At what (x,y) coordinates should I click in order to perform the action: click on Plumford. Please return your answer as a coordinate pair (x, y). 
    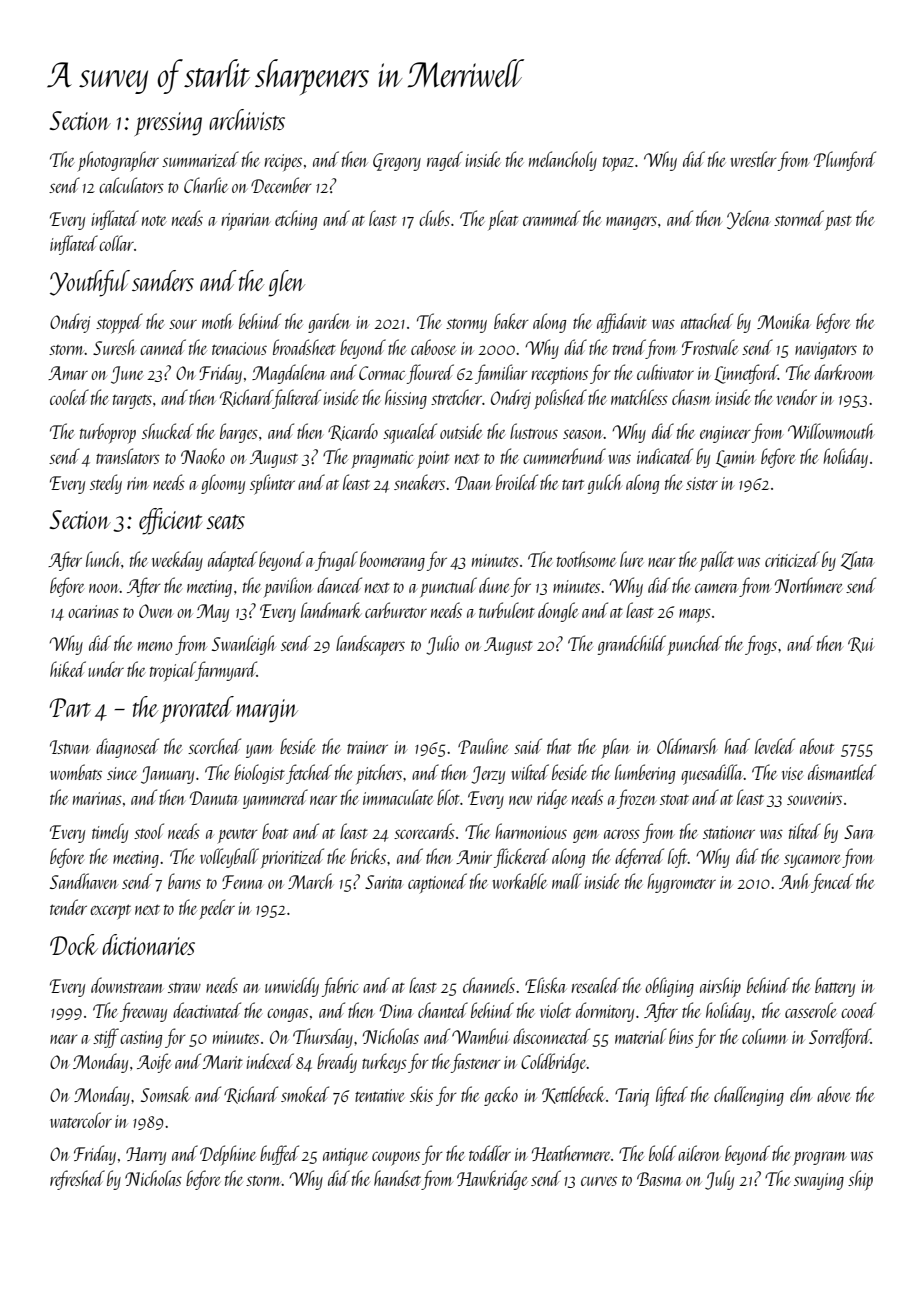
    Looking at the image, I should click on (845, 161).
